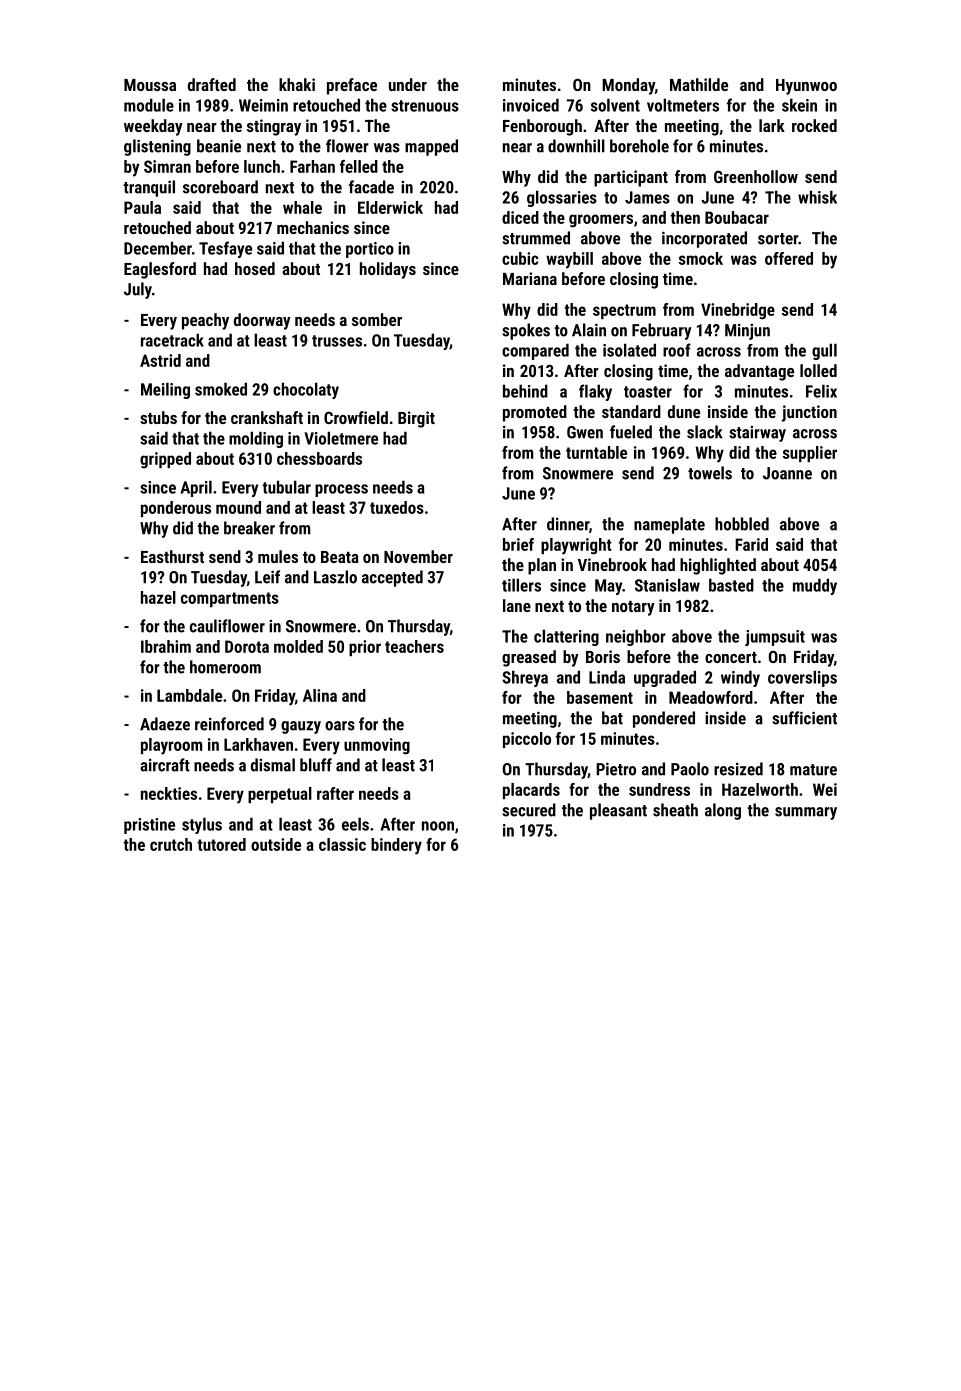 The image size is (961, 1391). Describe the element at coordinates (568, 524) in the screenshot. I see `dinner` at that location.
